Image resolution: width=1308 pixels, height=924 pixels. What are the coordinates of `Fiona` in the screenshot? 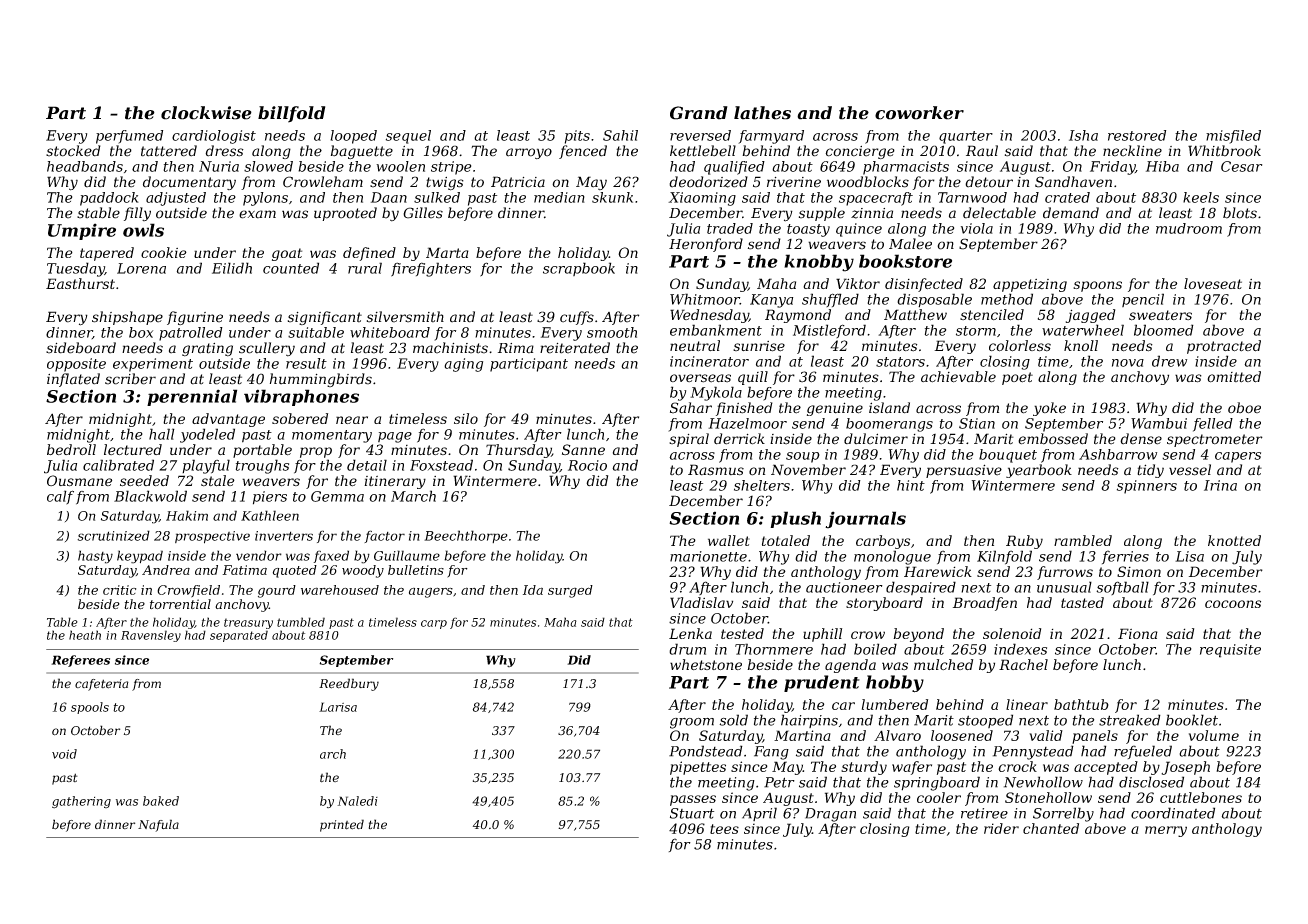 It's located at (1138, 633).
